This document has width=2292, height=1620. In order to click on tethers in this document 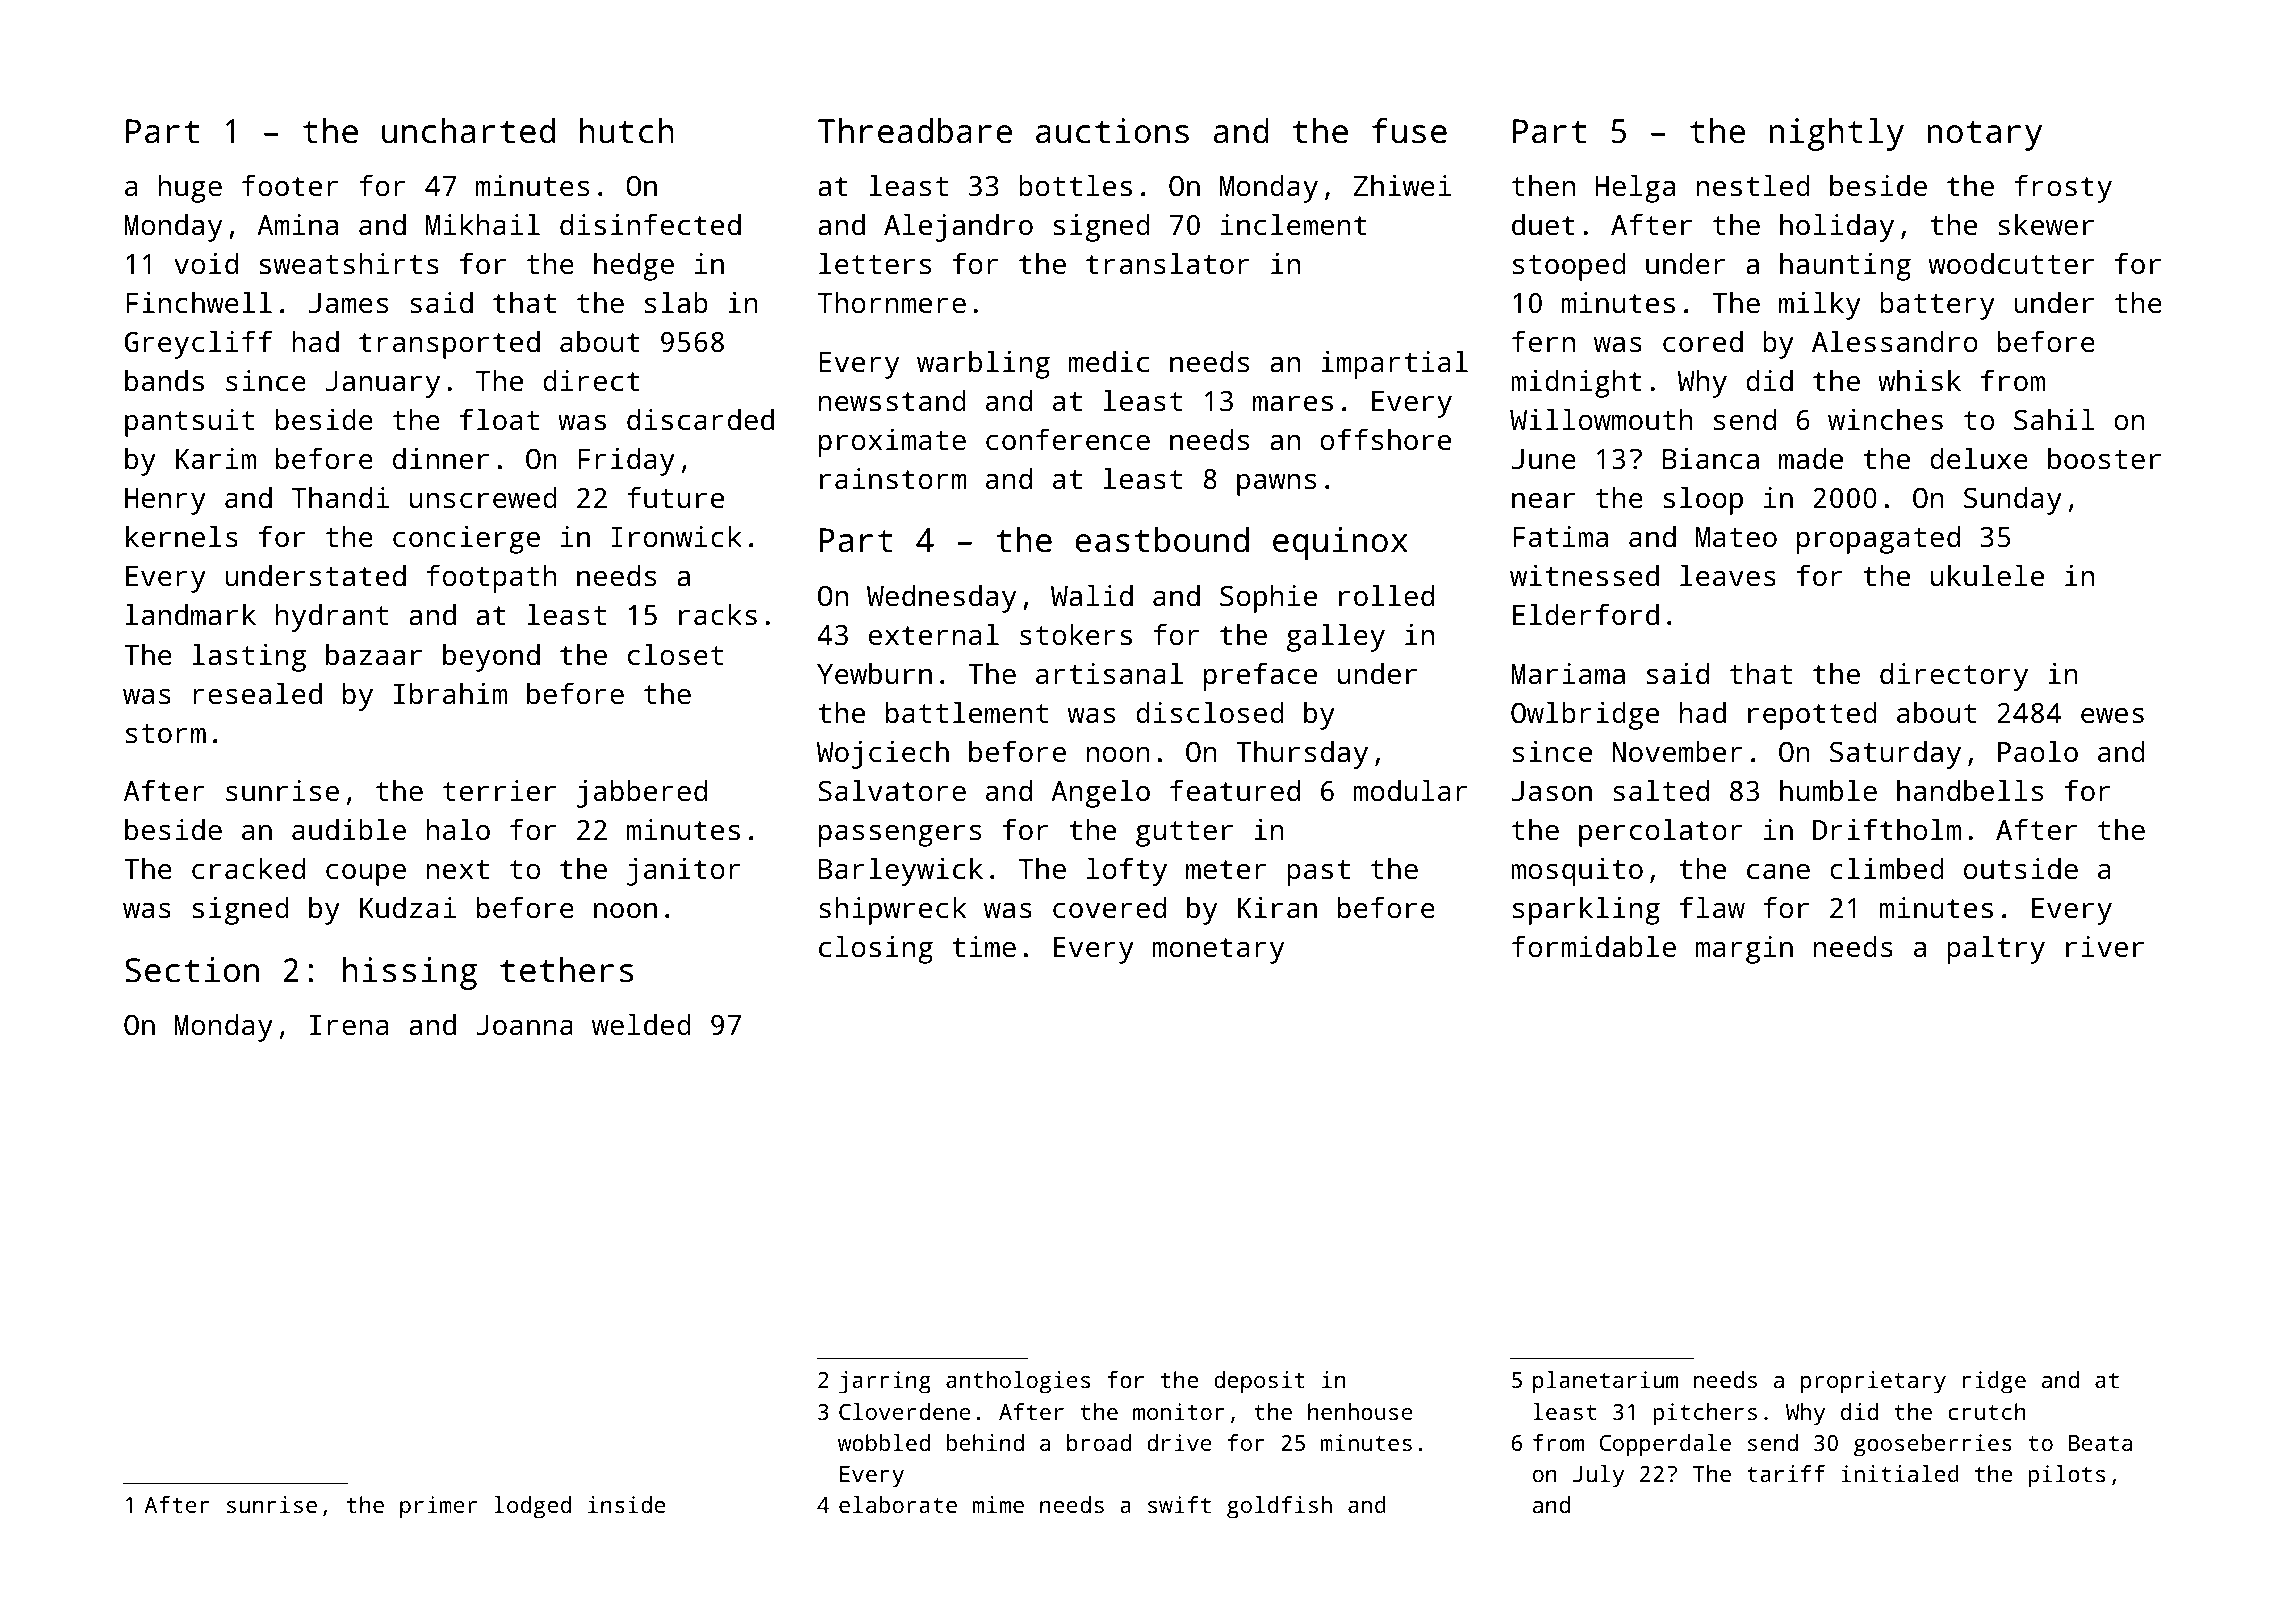, I will do `click(566, 970)`.
